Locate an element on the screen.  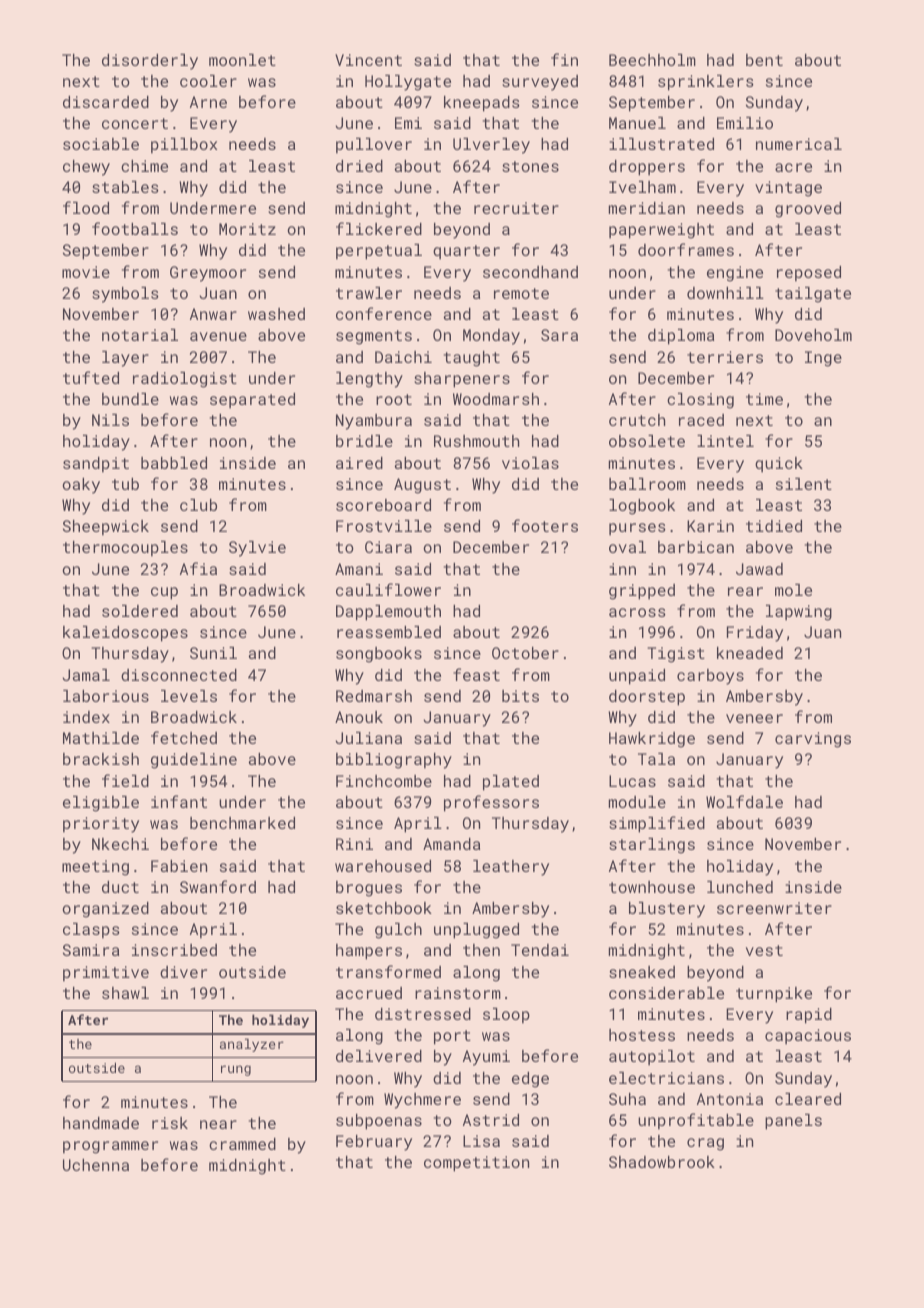
recruiter is located at coordinates (516, 208).
